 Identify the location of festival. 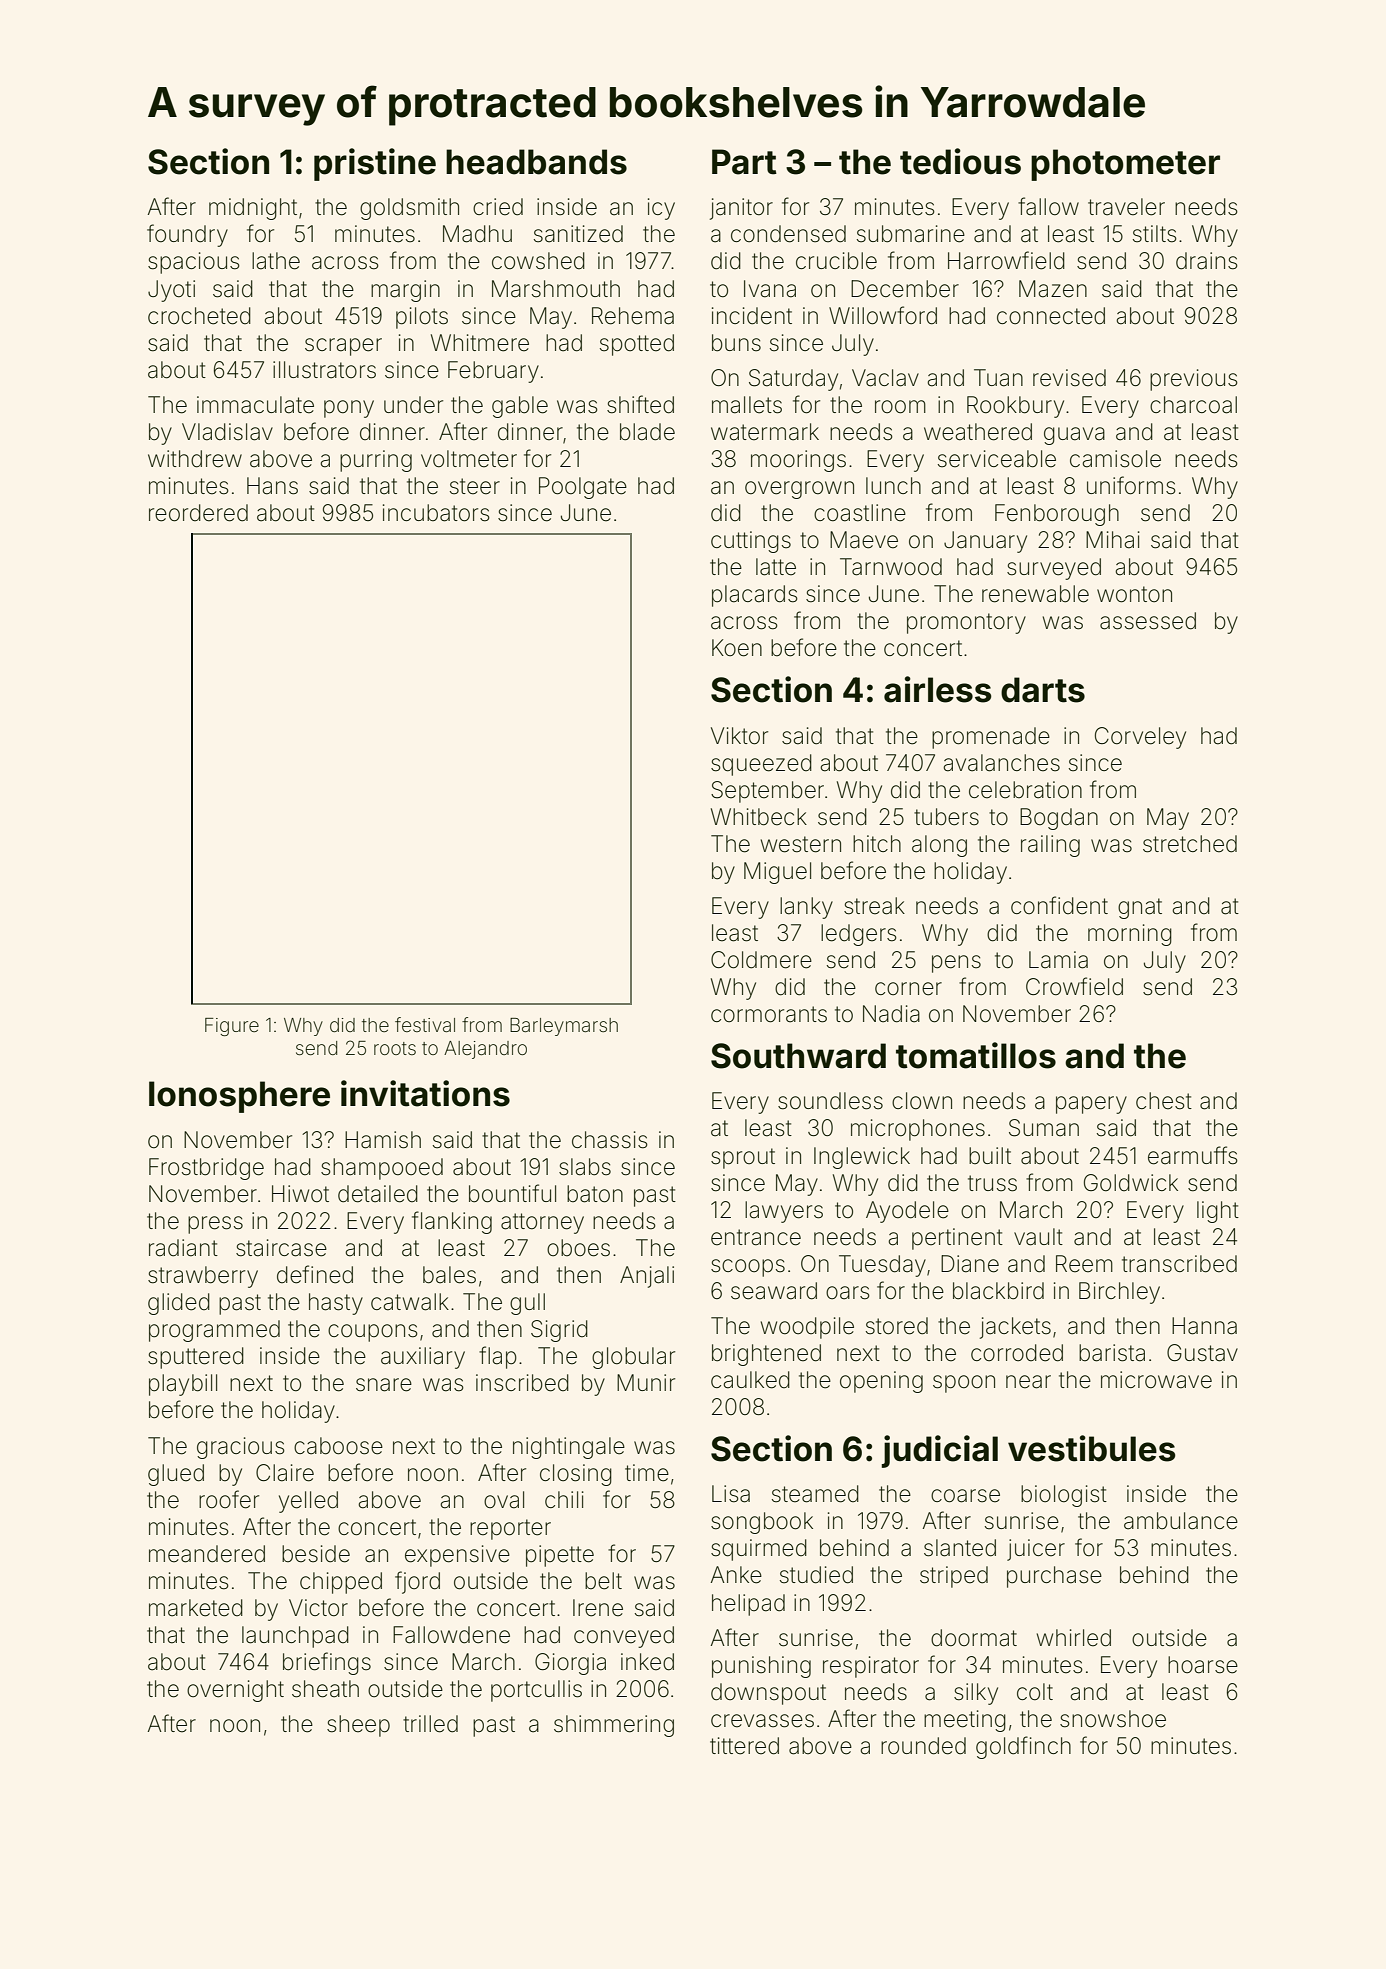
(425, 1024).
